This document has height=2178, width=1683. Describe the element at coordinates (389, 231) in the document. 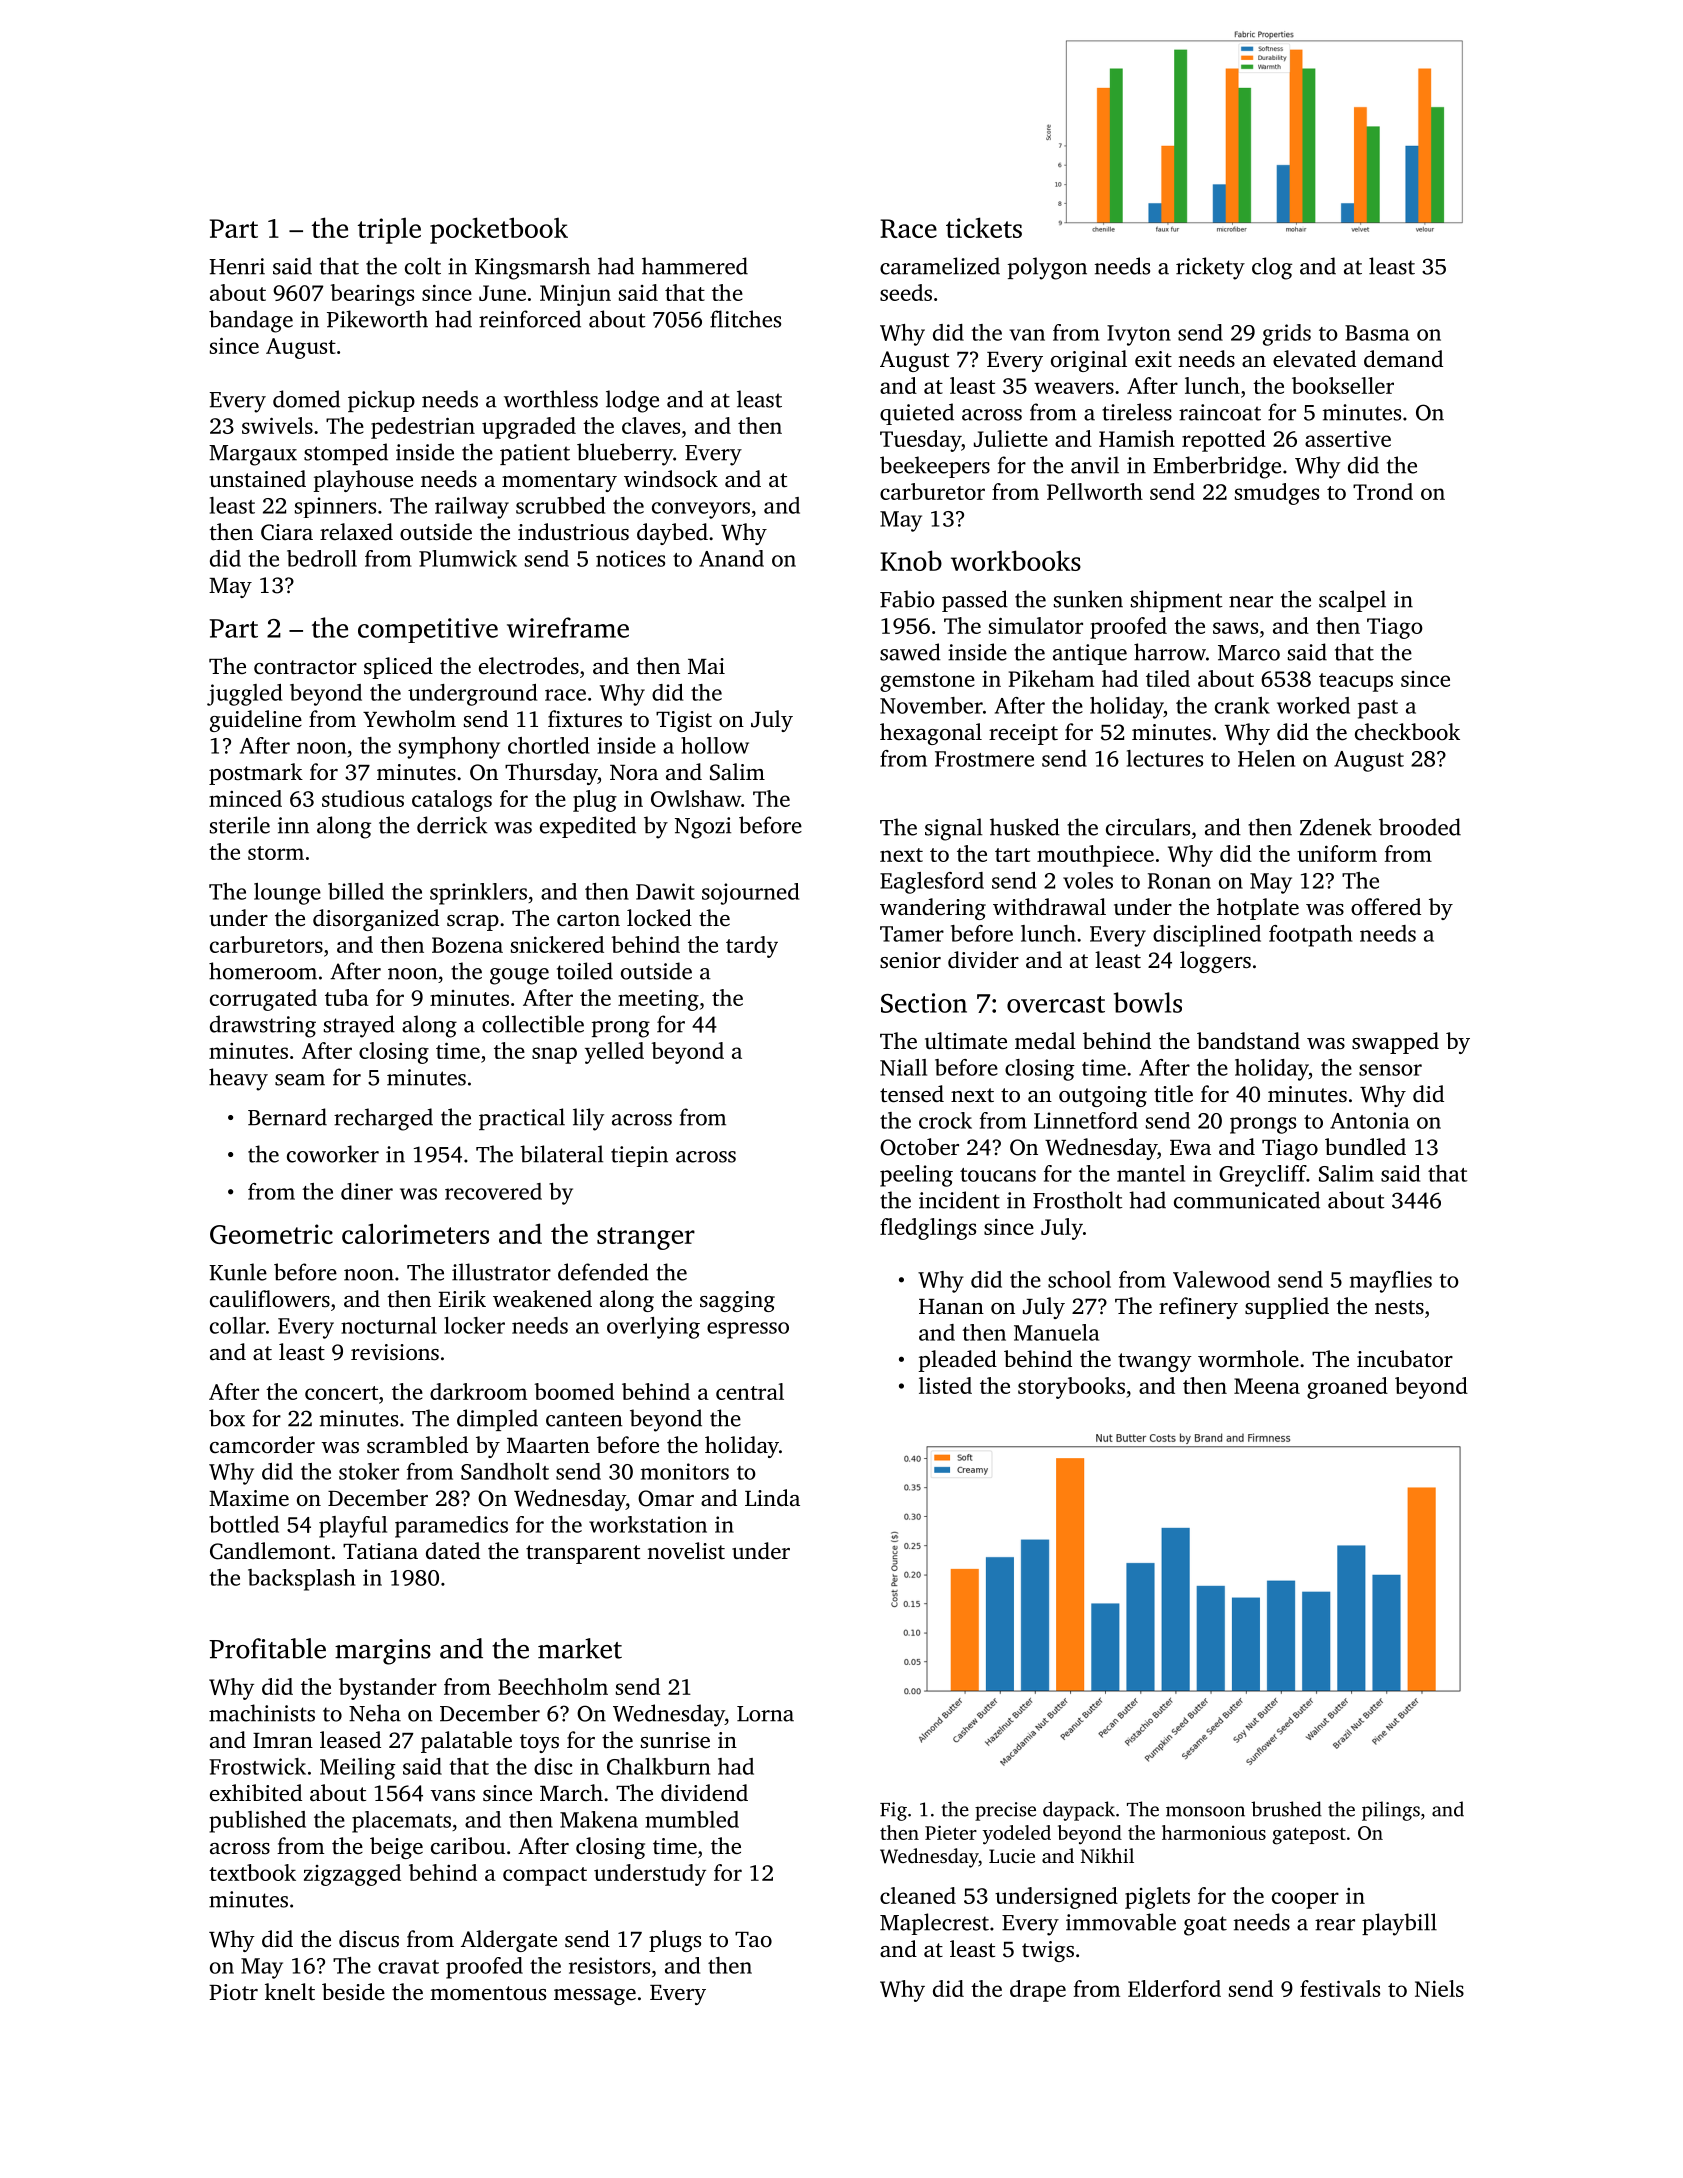

I see `triple` at that location.
